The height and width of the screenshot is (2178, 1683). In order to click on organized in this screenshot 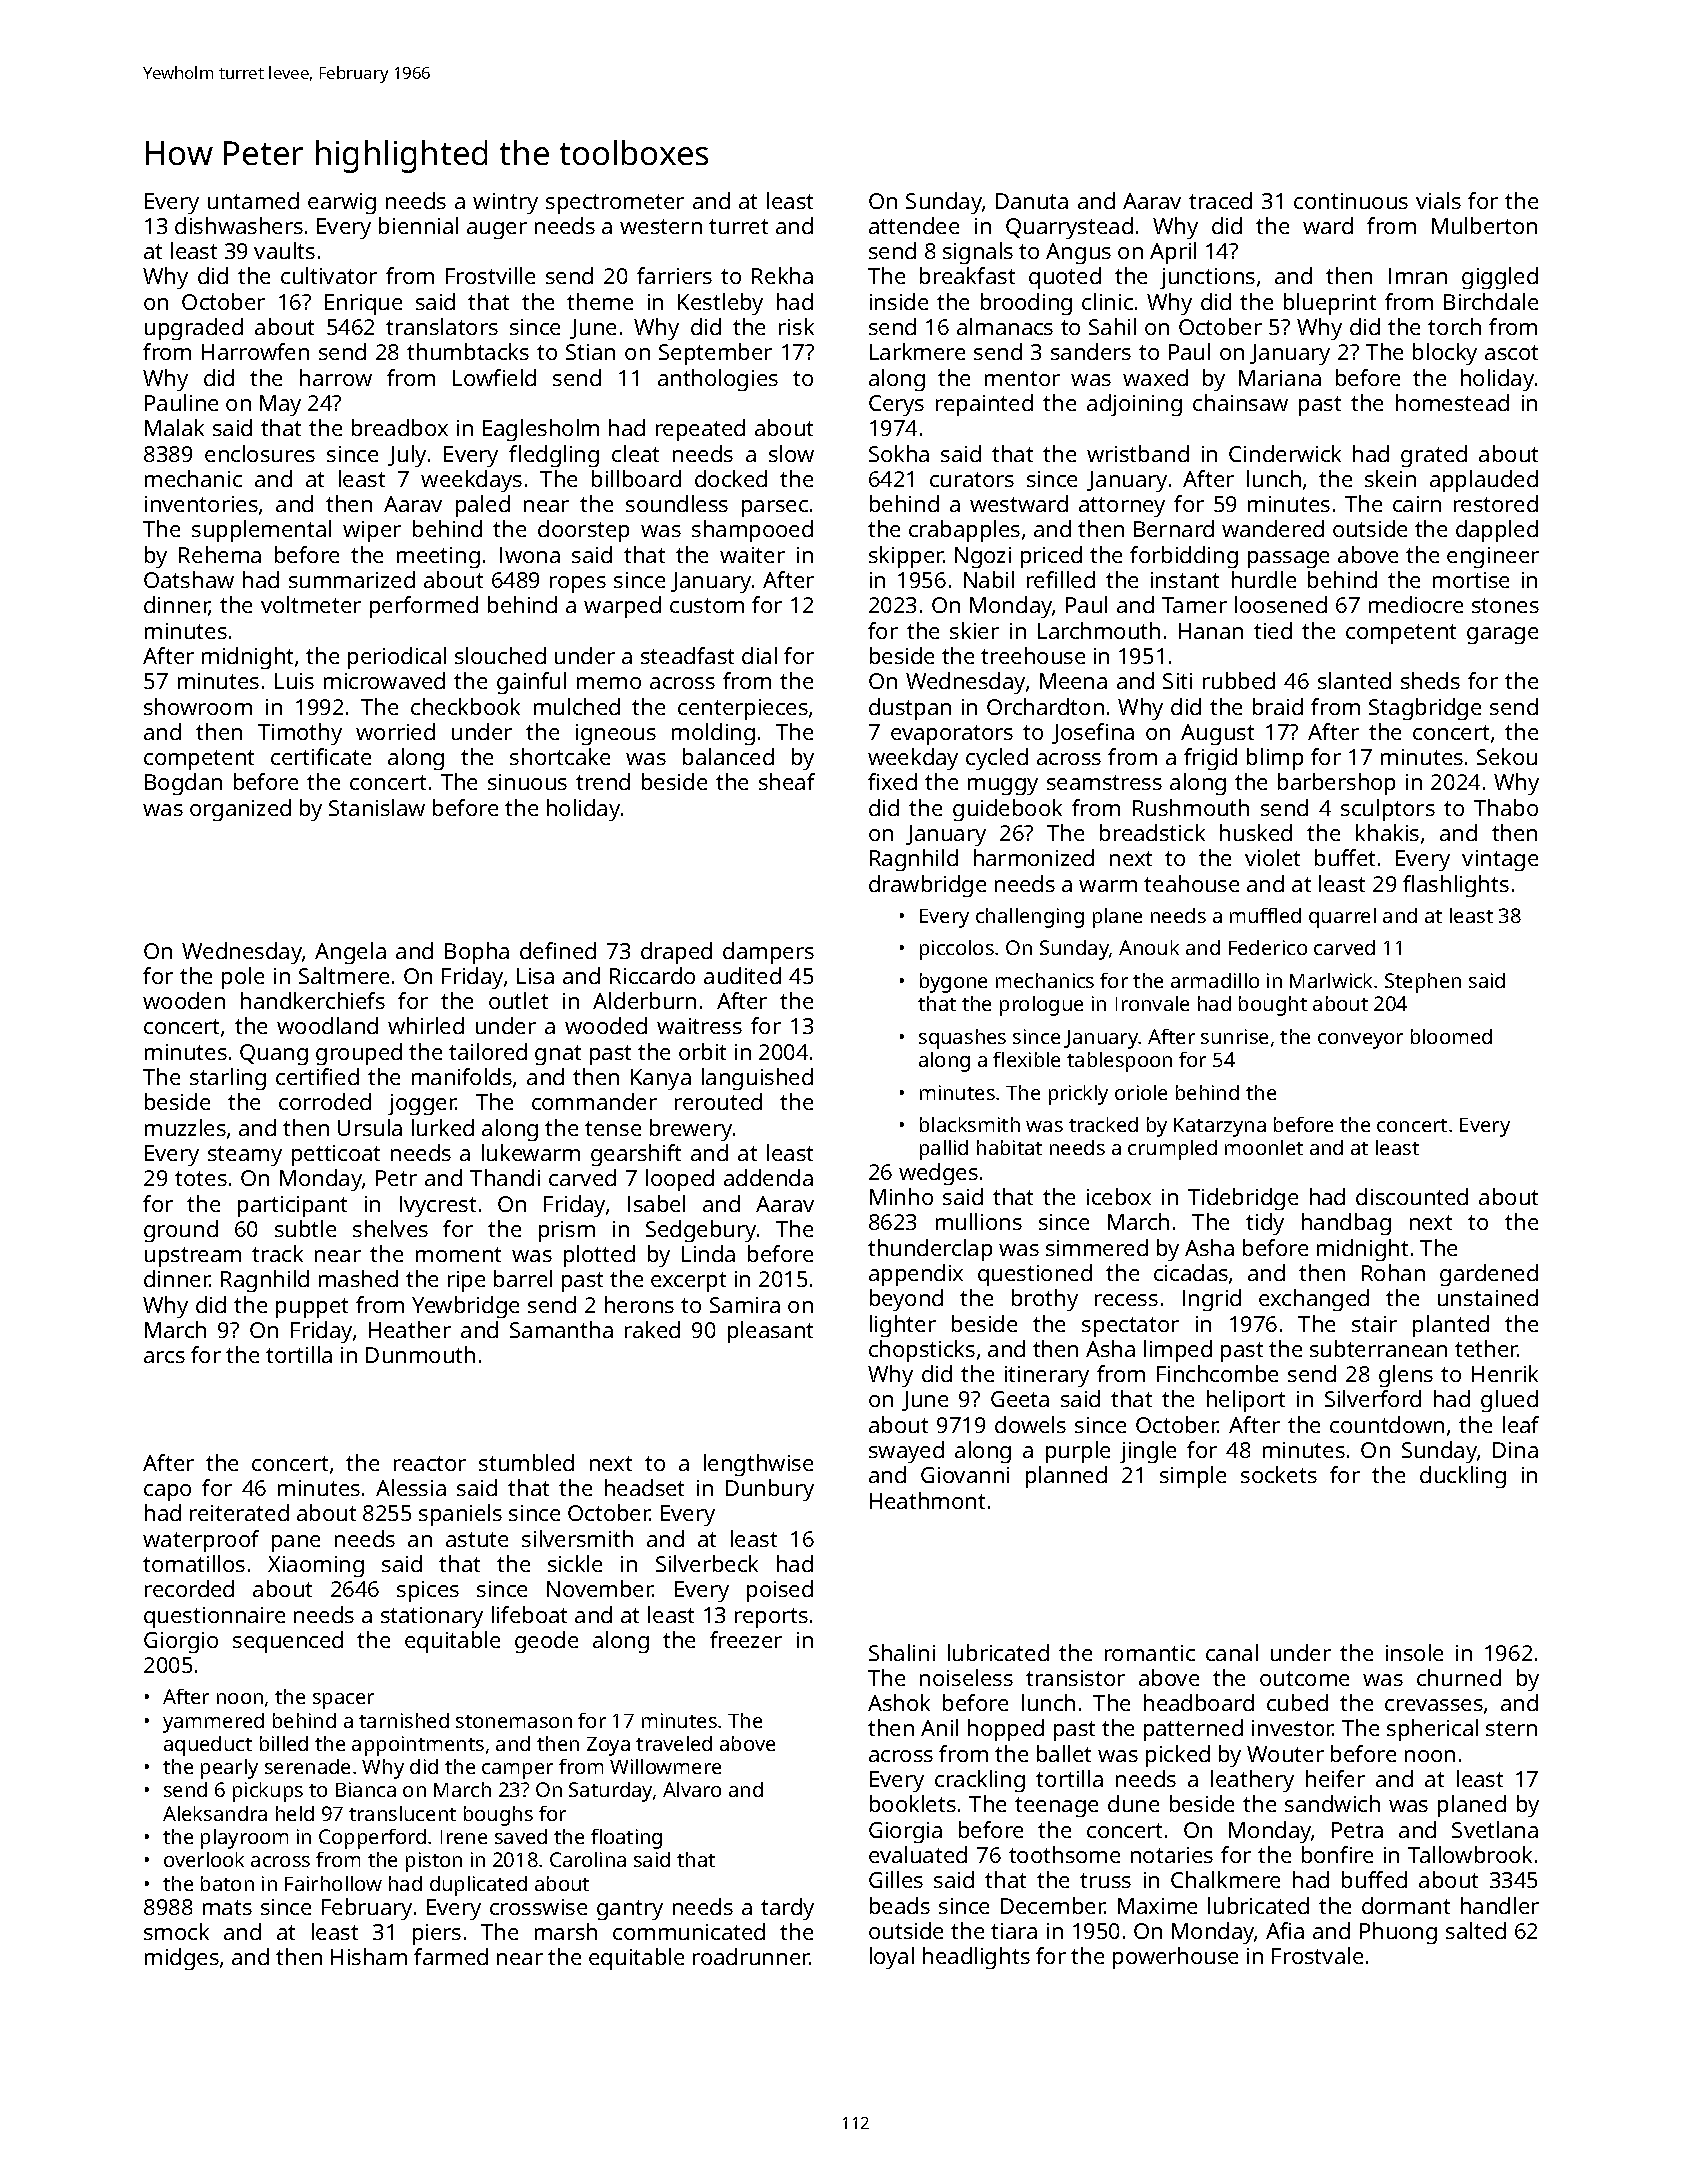, I will do `click(240, 810)`.
